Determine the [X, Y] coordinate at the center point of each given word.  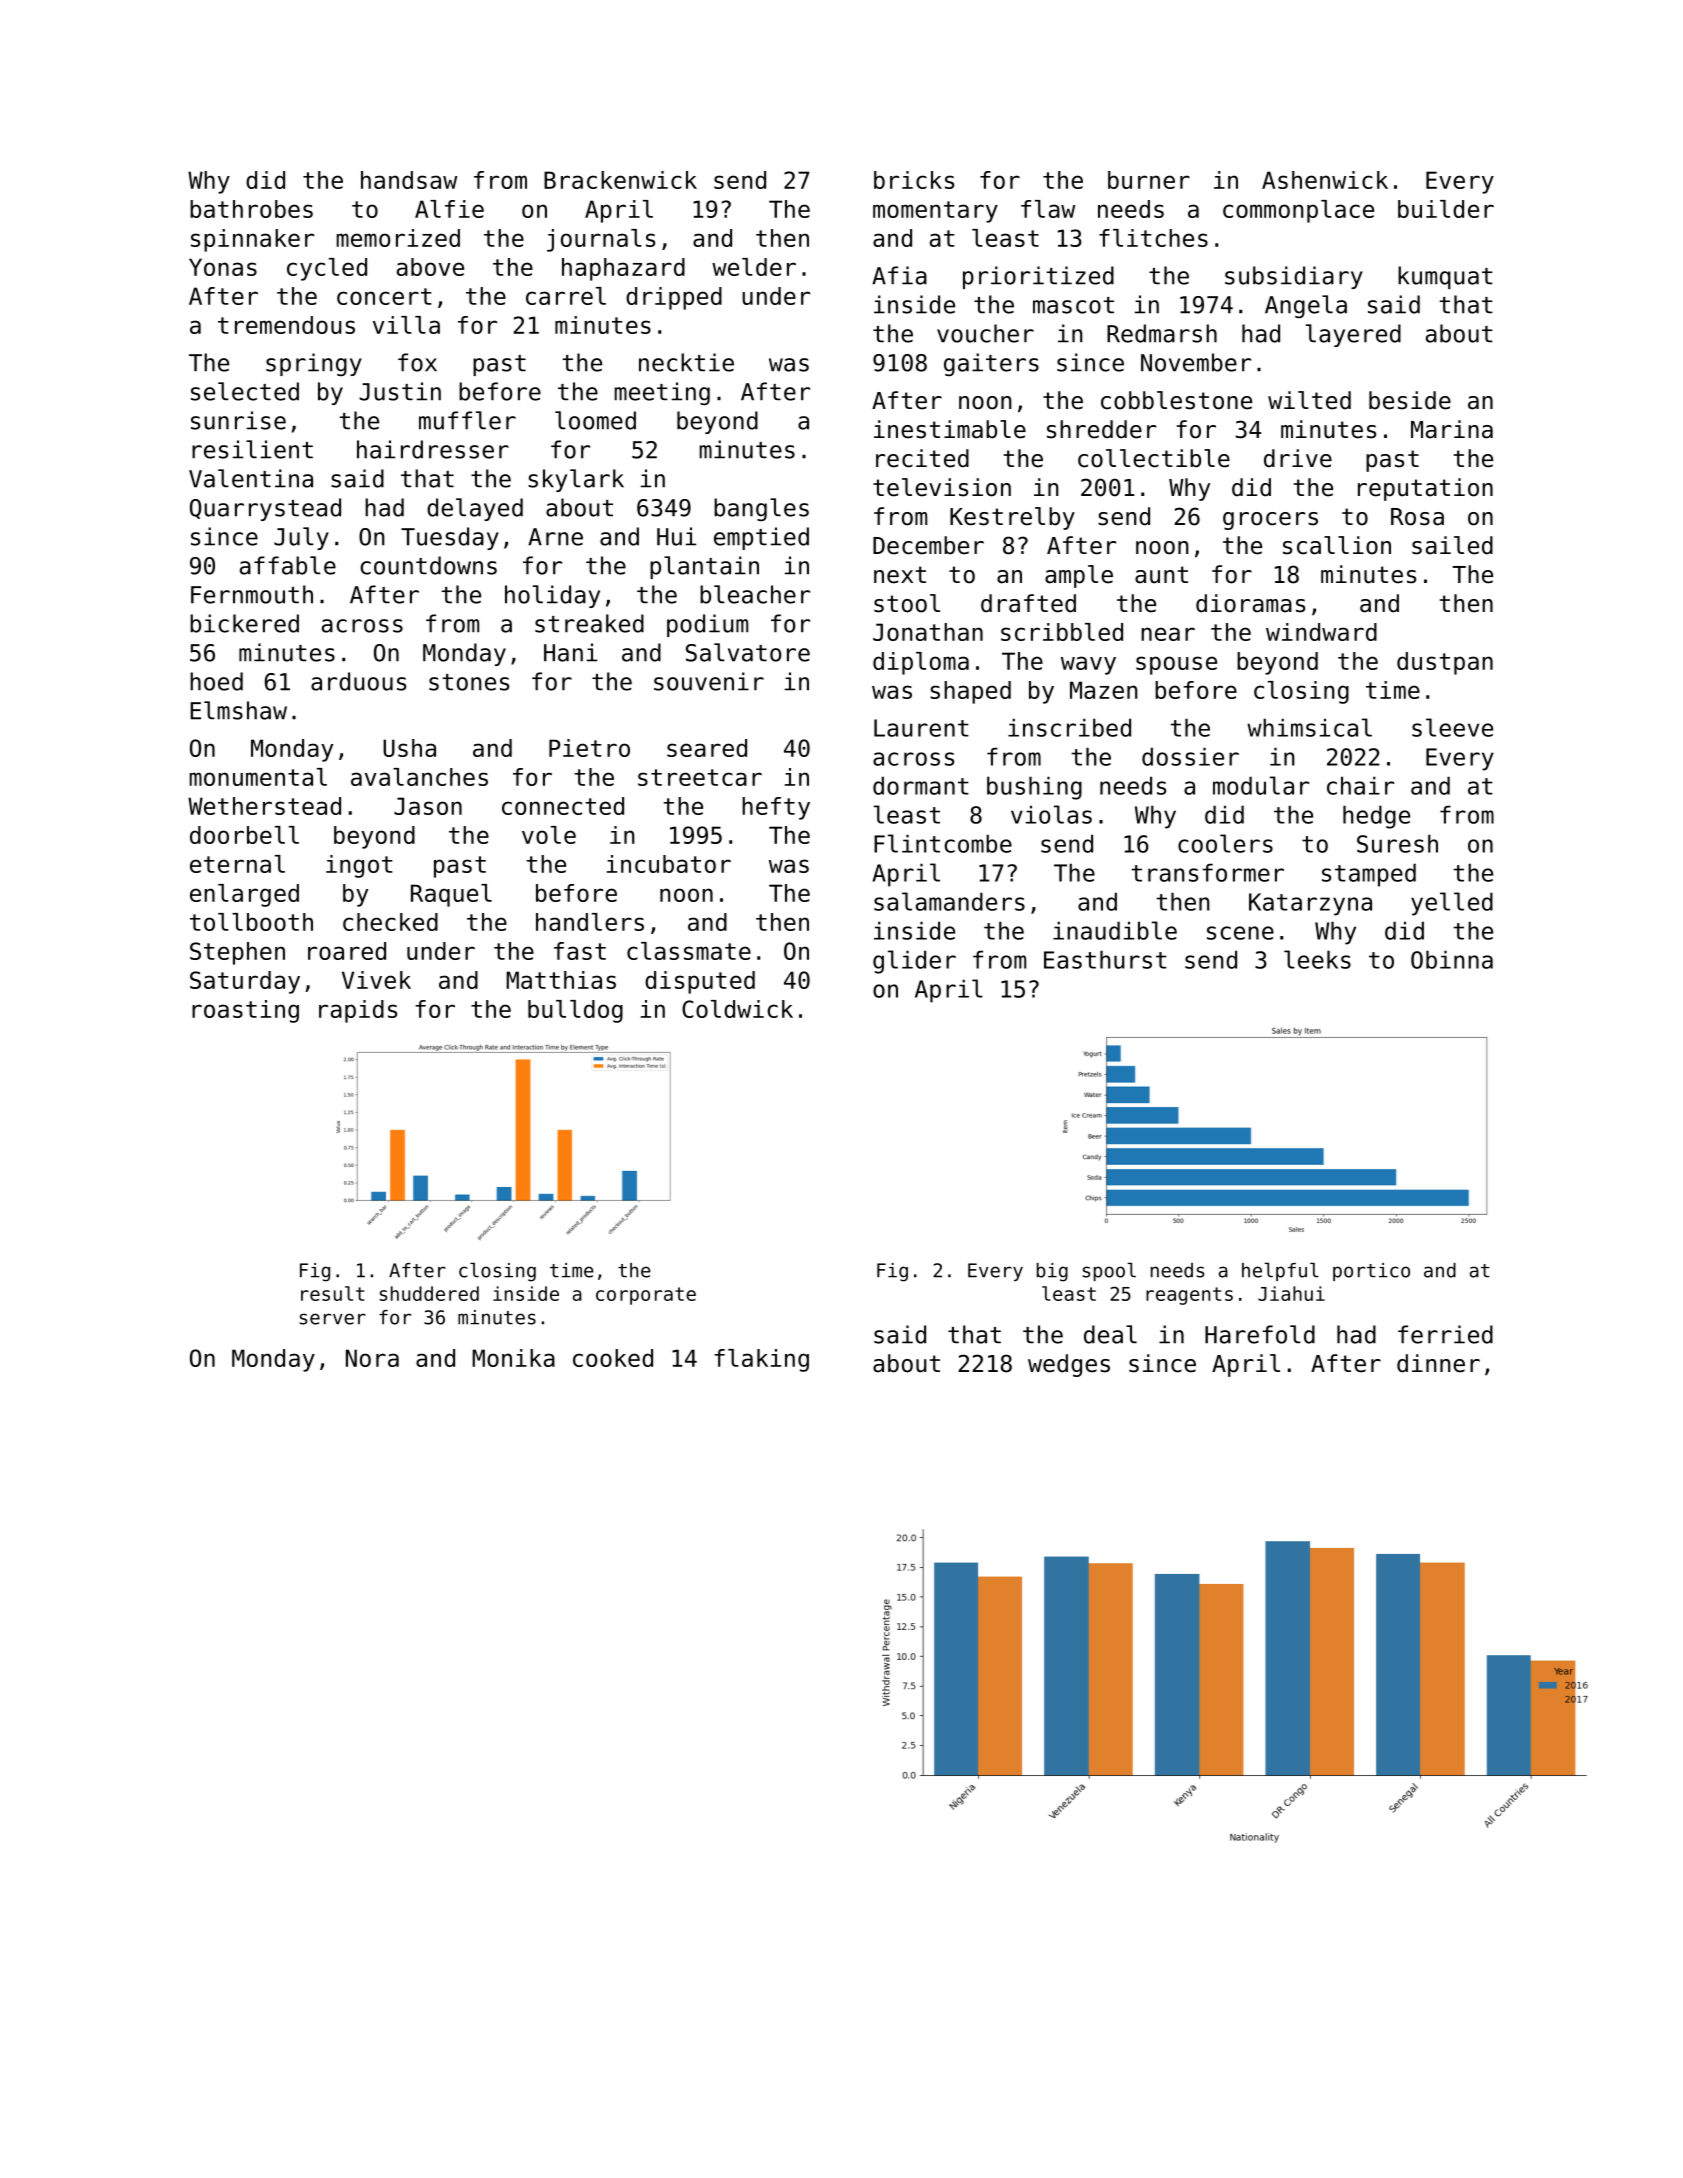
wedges [1069, 1365]
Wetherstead [264, 806]
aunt [1161, 575]
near [1168, 634]
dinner [1438, 1363]
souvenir [709, 681]
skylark [576, 480]
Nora [372, 1358]
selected [245, 391]
